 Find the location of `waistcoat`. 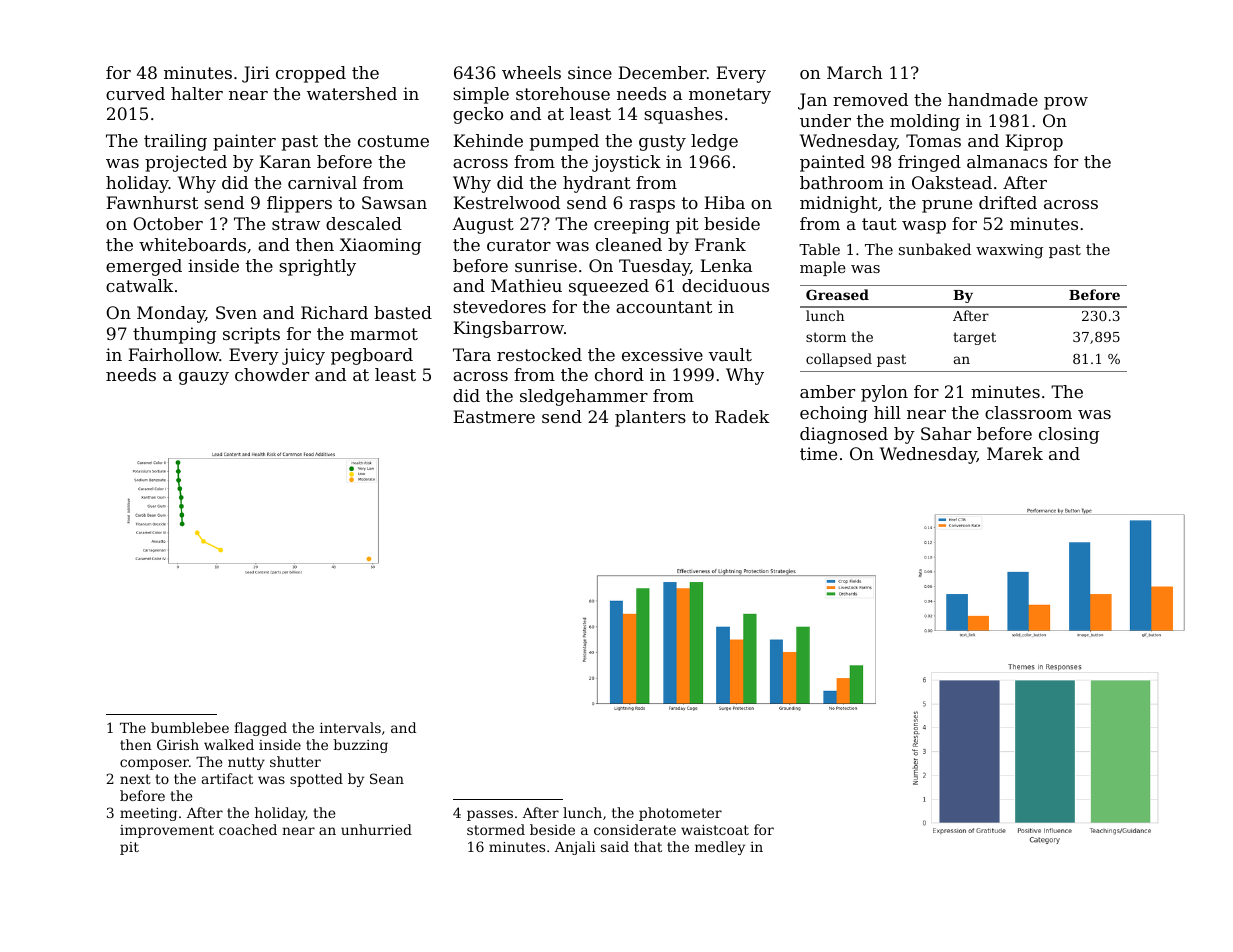

waistcoat is located at coordinates (715, 830).
